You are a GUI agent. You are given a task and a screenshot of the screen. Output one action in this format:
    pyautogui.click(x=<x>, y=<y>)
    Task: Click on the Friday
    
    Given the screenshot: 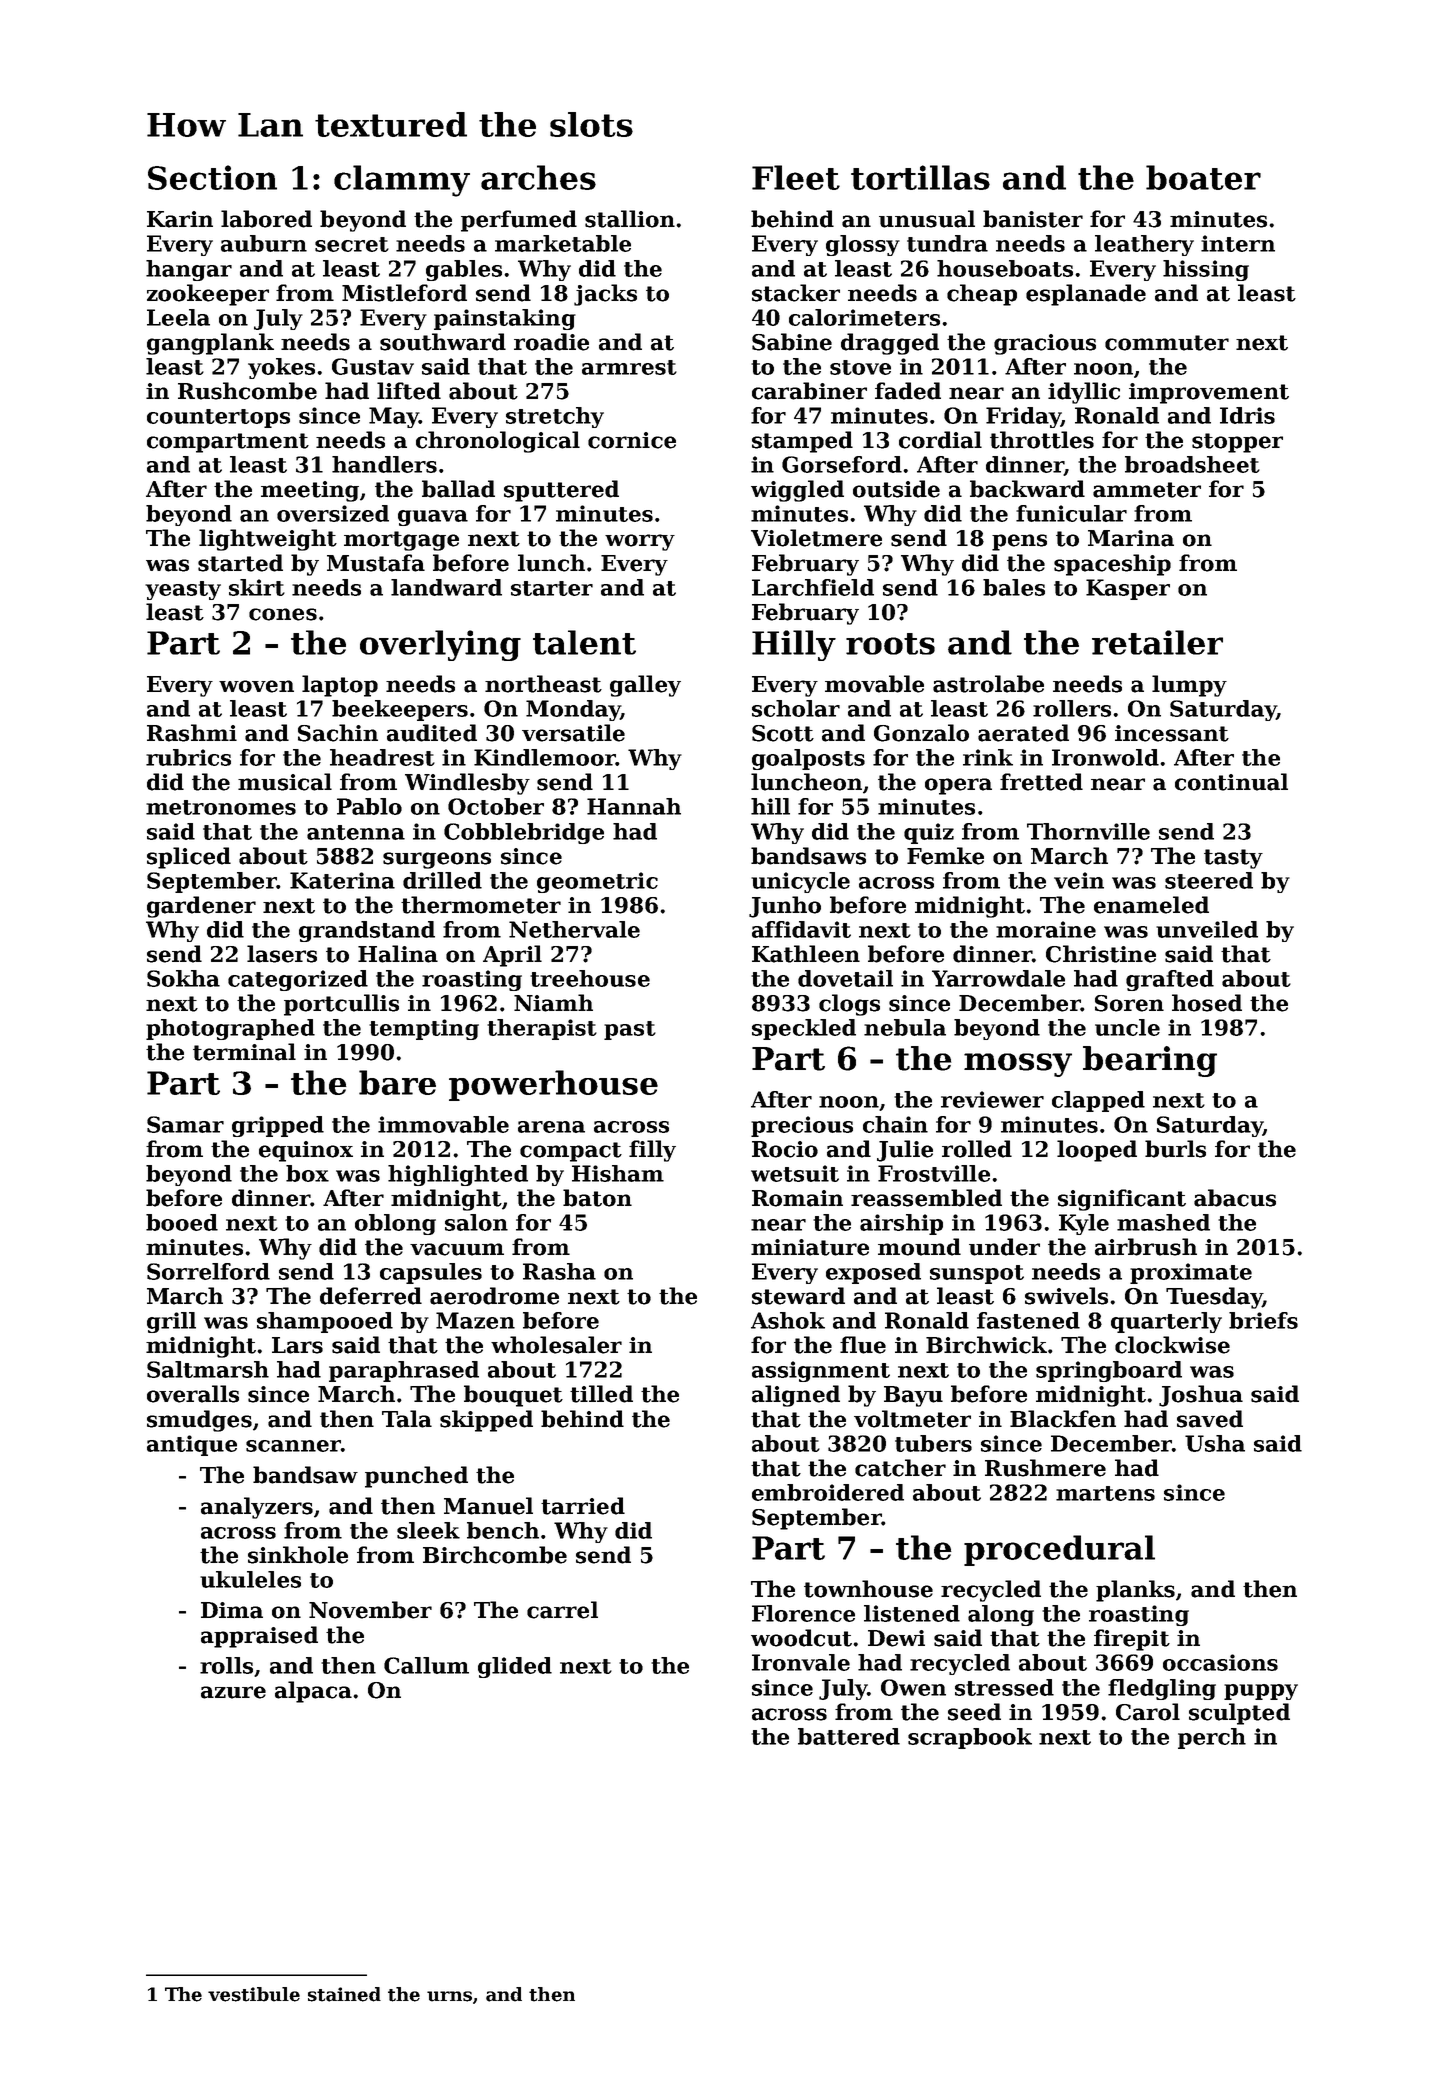 What is the action you would take?
    pyautogui.click(x=1023, y=417)
